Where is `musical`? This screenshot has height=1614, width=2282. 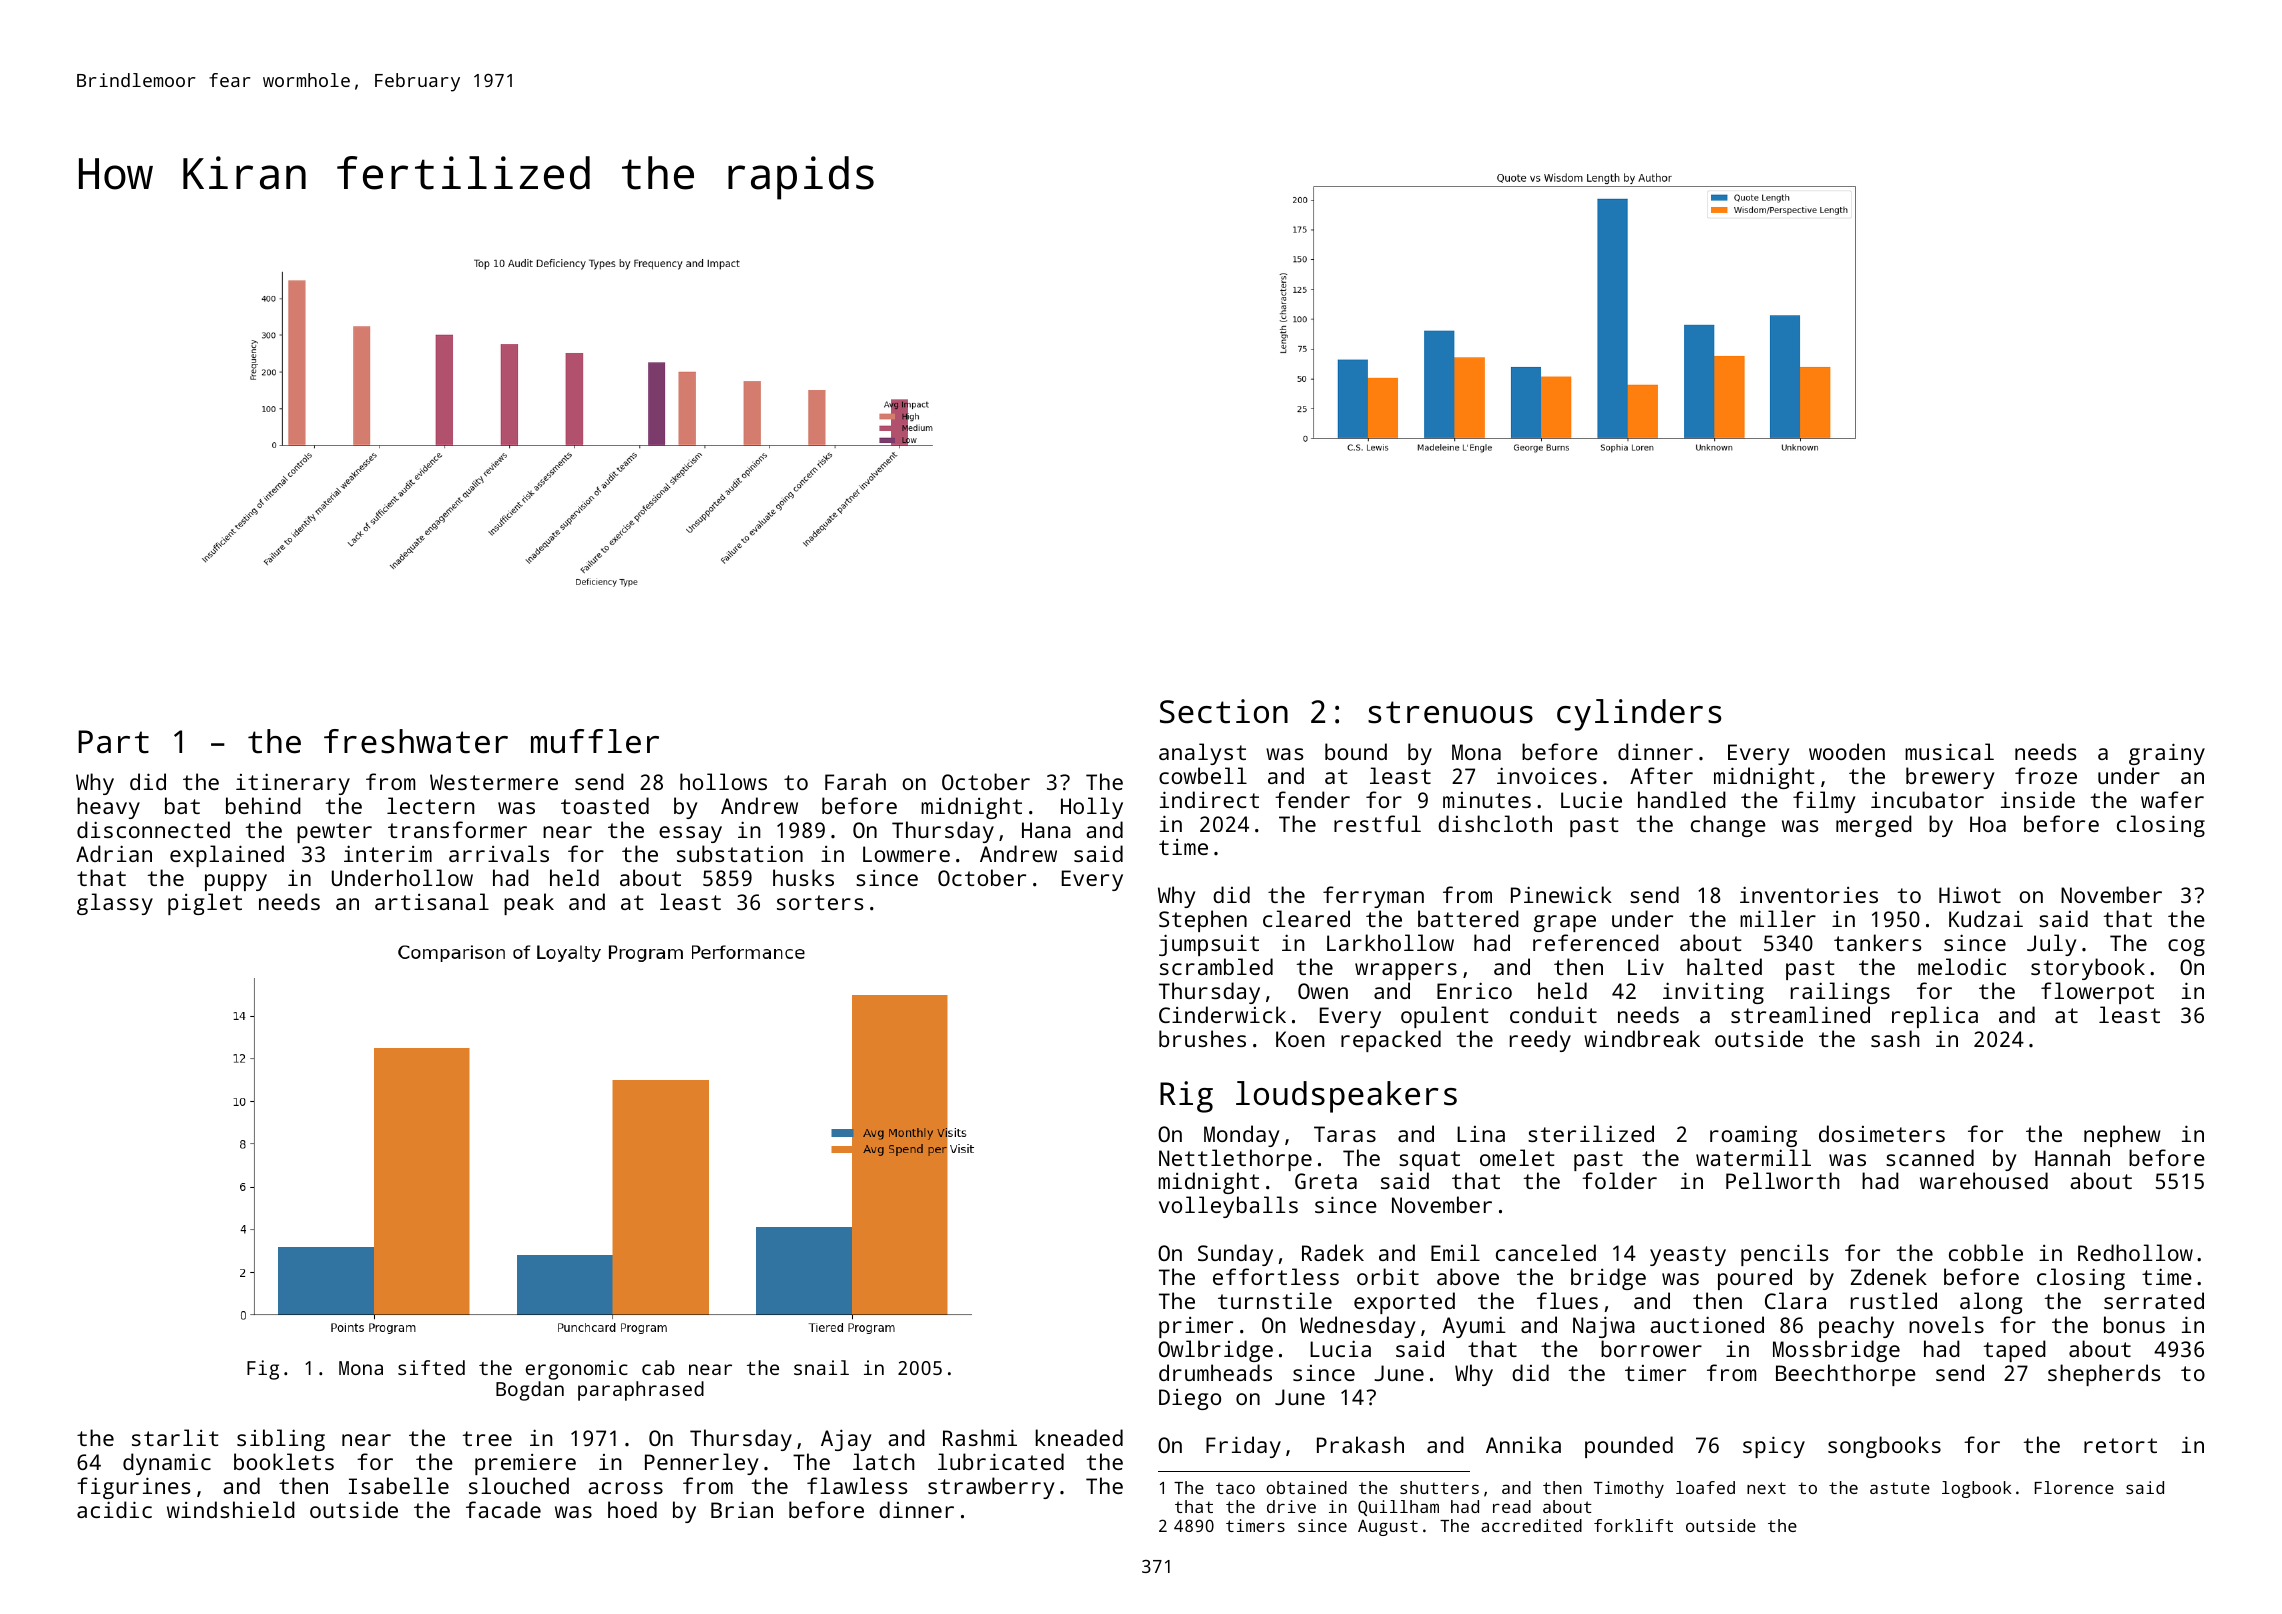
musical is located at coordinates (1949, 751).
